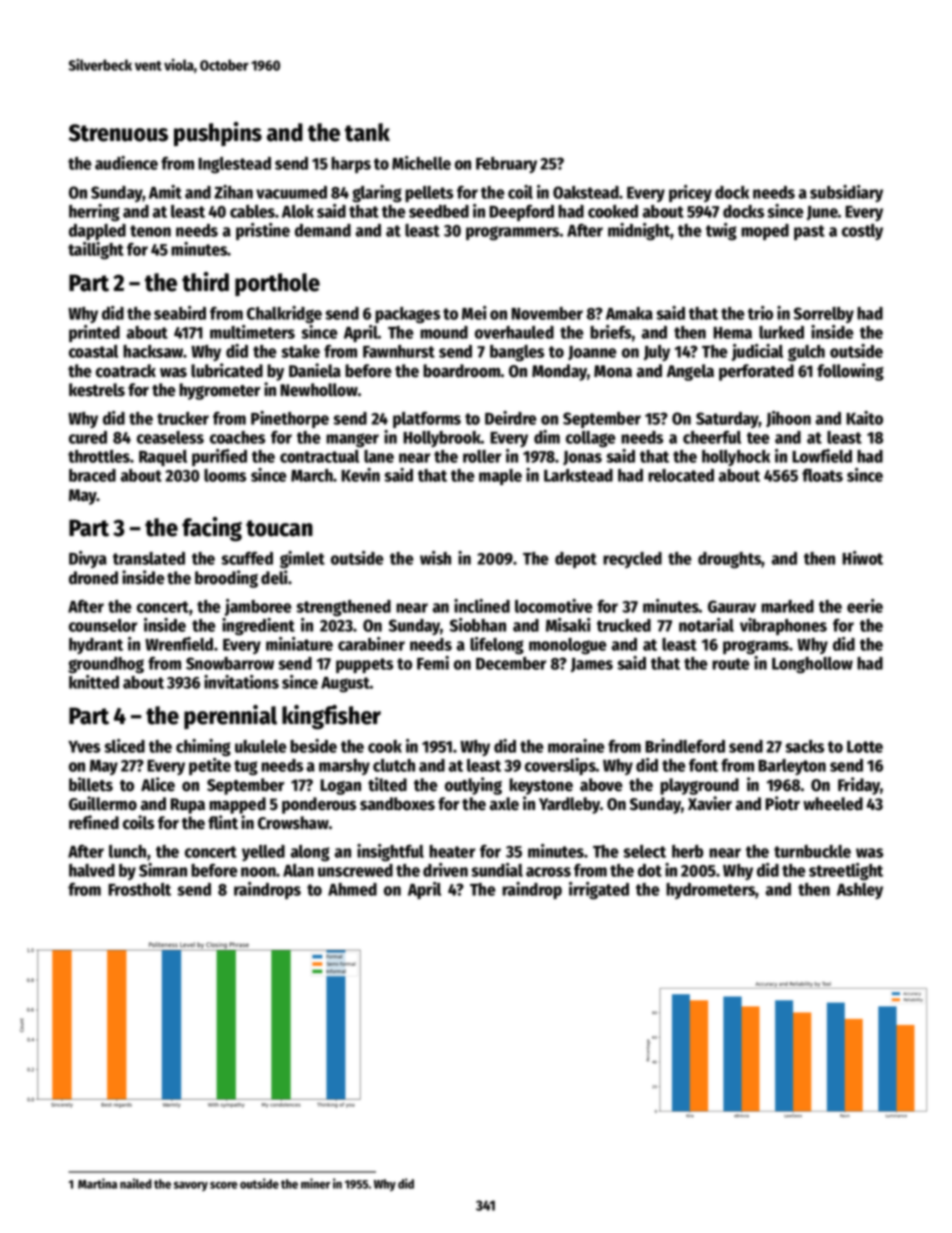 The width and height of the screenshot is (952, 1233). I want to click on subsidiary, so click(846, 193).
